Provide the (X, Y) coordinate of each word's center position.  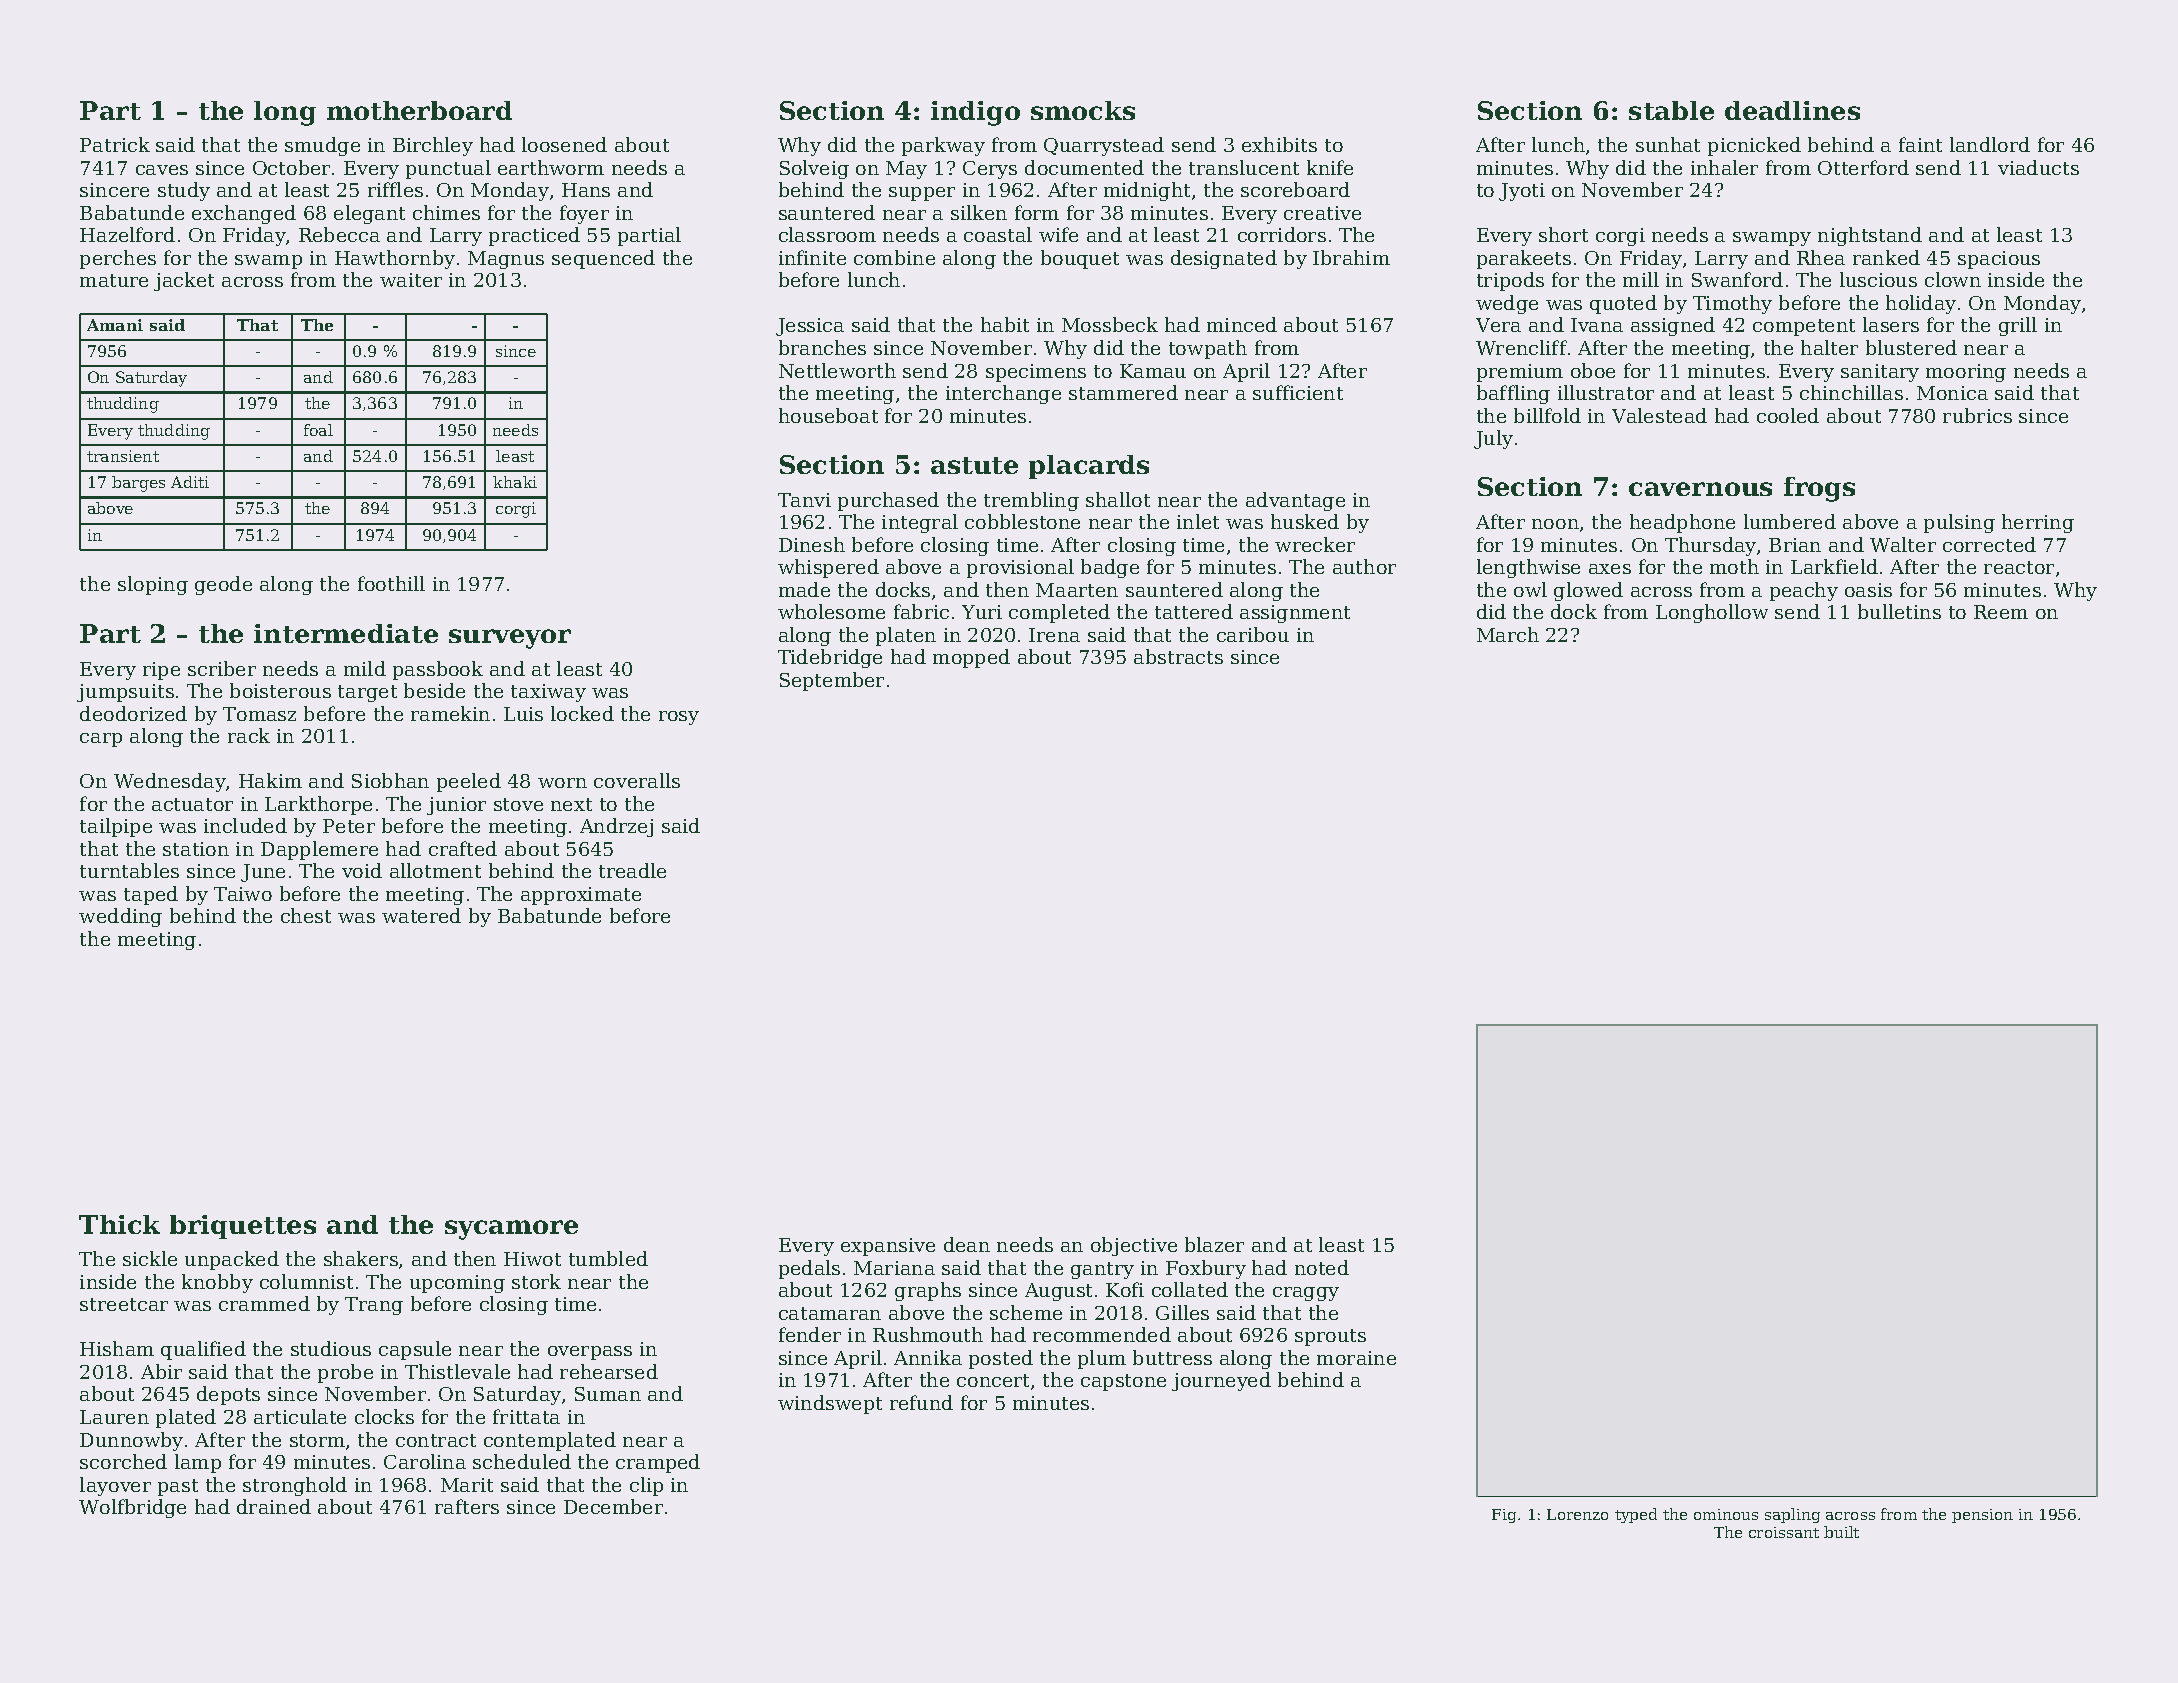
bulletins (1899, 611)
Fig (1504, 1516)
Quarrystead (1104, 146)
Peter (349, 826)
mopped (971, 658)
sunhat (1668, 144)
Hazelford (127, 234)
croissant (1784, 1532)
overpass (590, 1353)
